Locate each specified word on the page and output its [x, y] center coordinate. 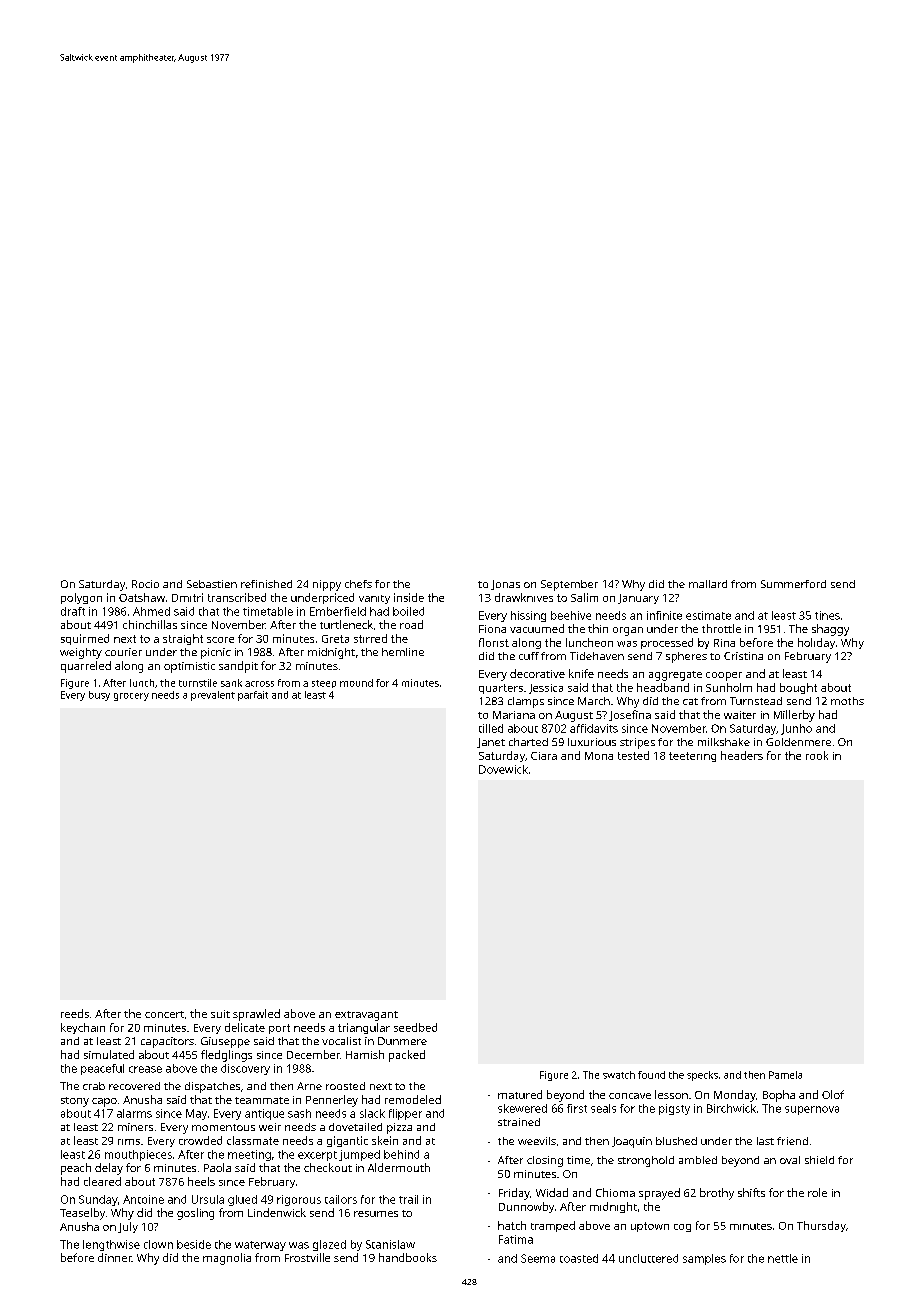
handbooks [408, 1257]
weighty [81, 653]
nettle [783, 1258]
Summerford [793, 584]
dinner [115, 1257]
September [569, 585]
